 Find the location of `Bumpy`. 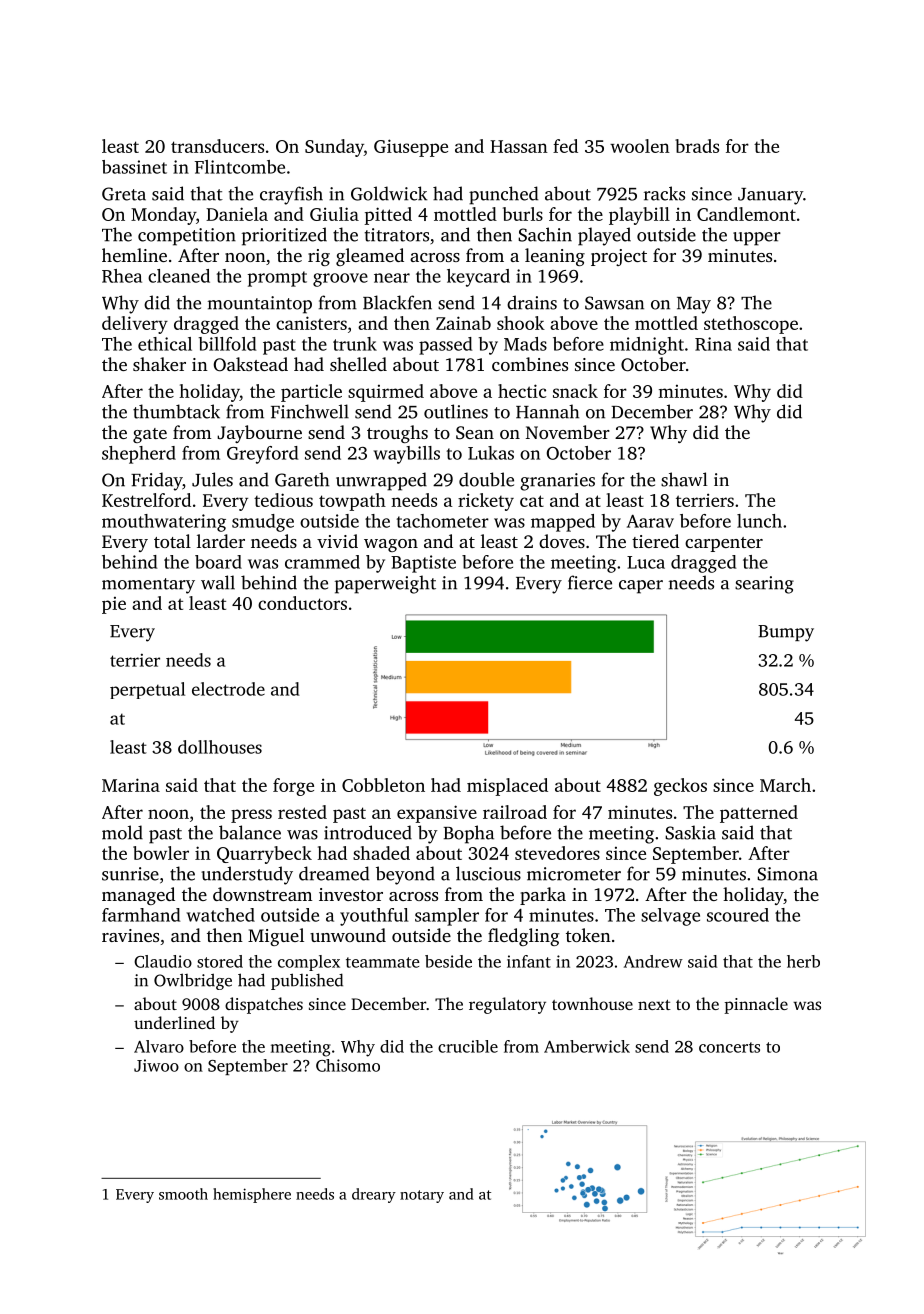

Bumpy is located at coordinates (786, 633).
